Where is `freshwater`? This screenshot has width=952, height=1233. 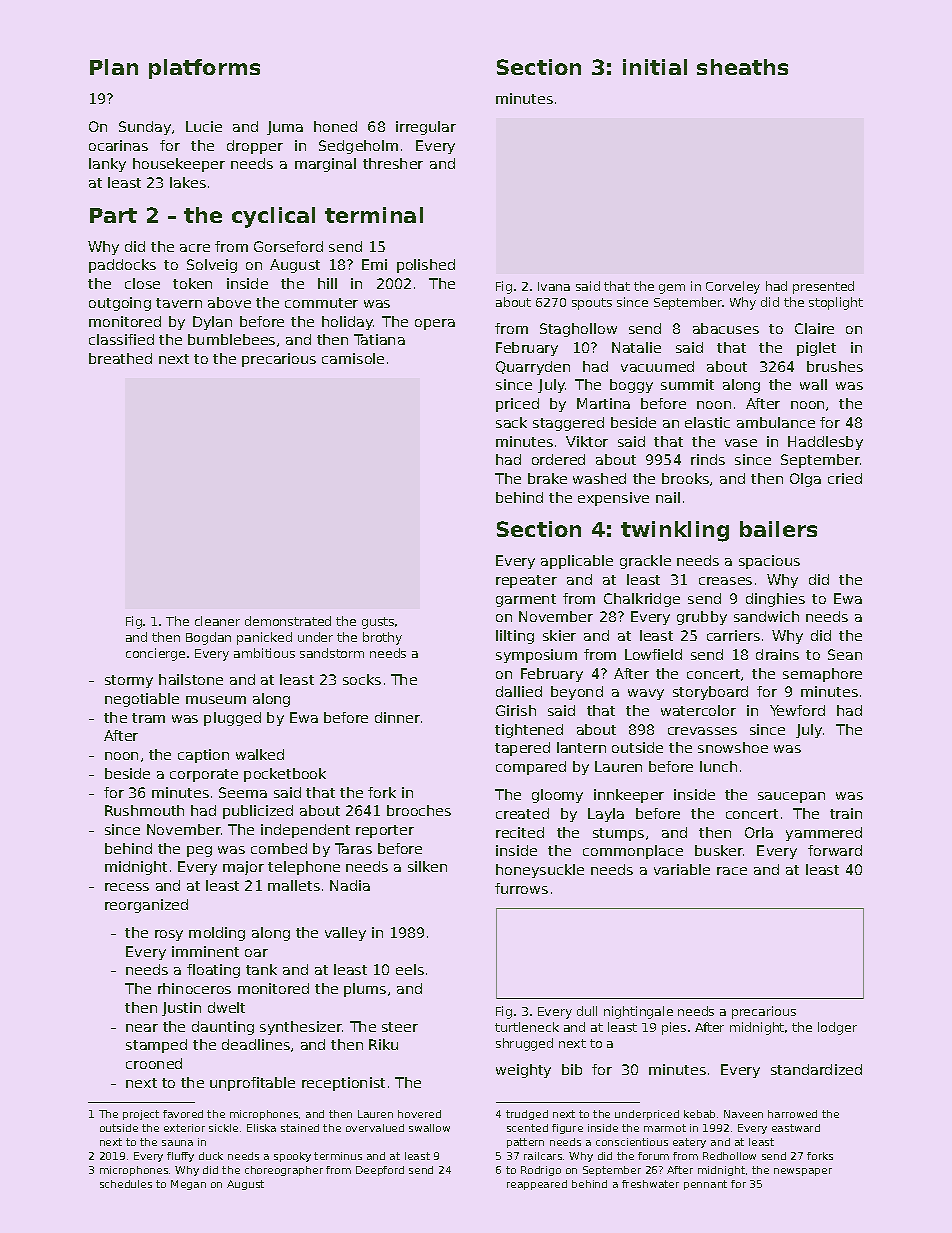
freshwater is located at coordinates (650, 1184).
